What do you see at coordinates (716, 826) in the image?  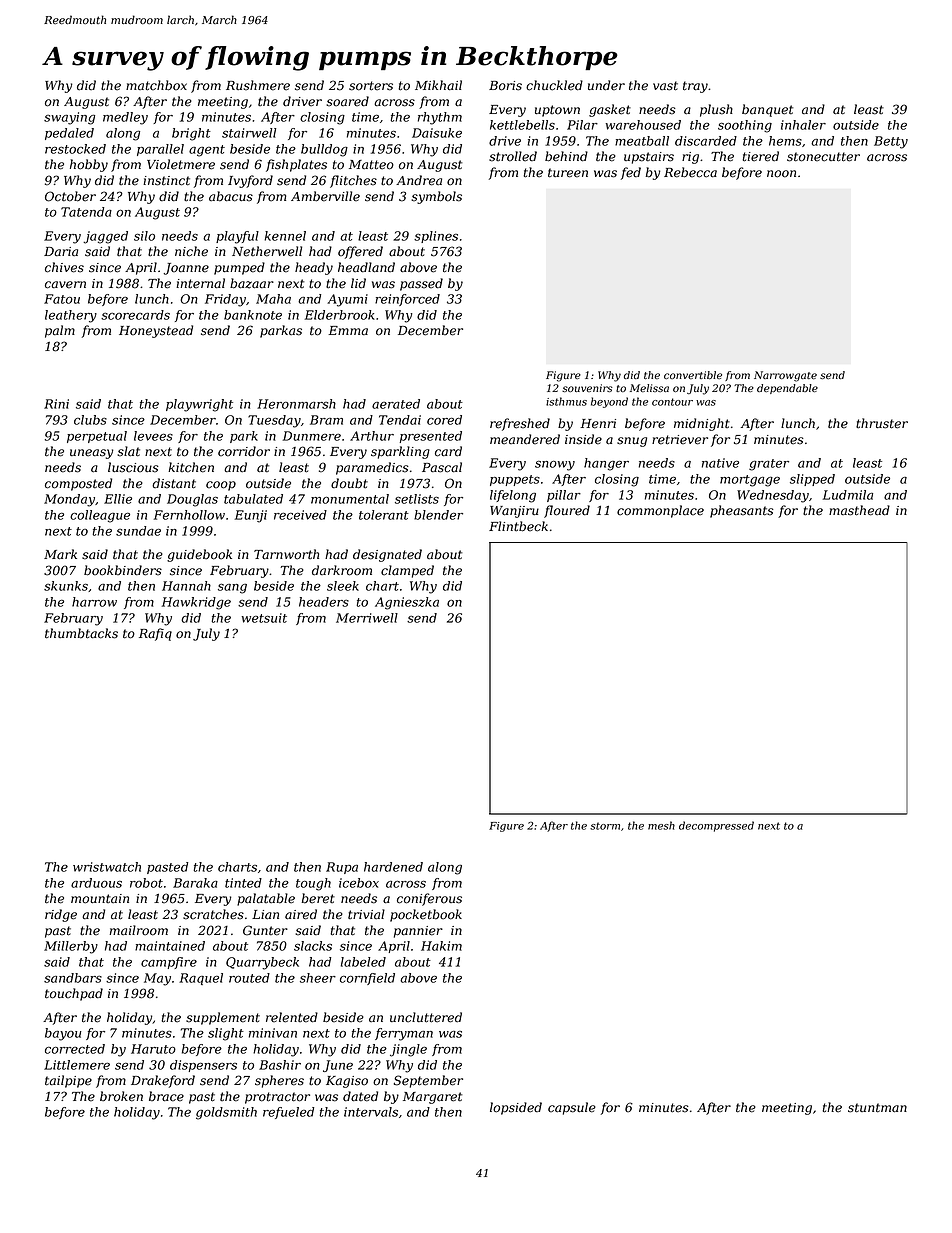 I see `decompressed` at bounding box center [716, 826].
